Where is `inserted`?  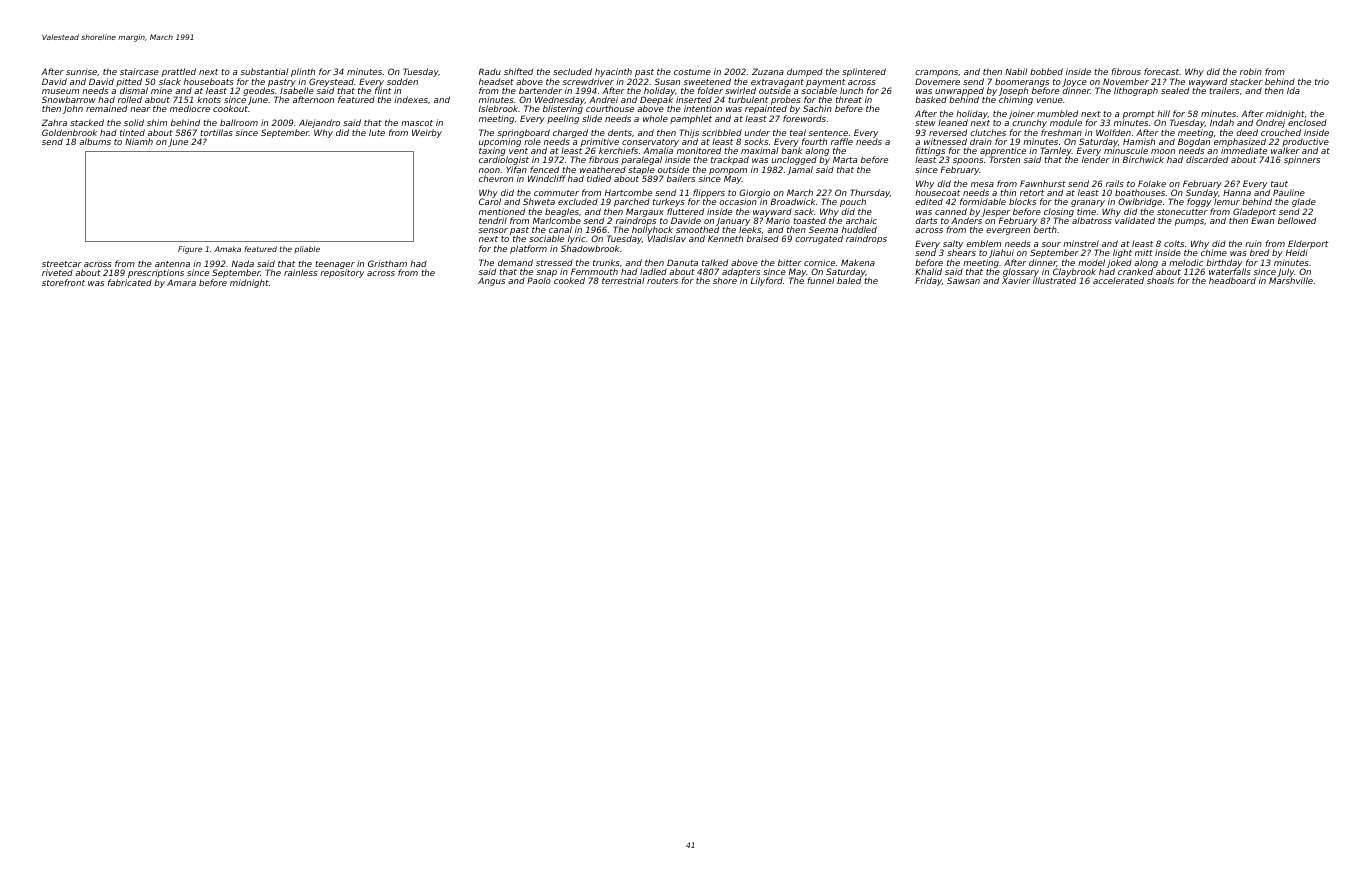
inserted is located at coordinates (694, 100).
